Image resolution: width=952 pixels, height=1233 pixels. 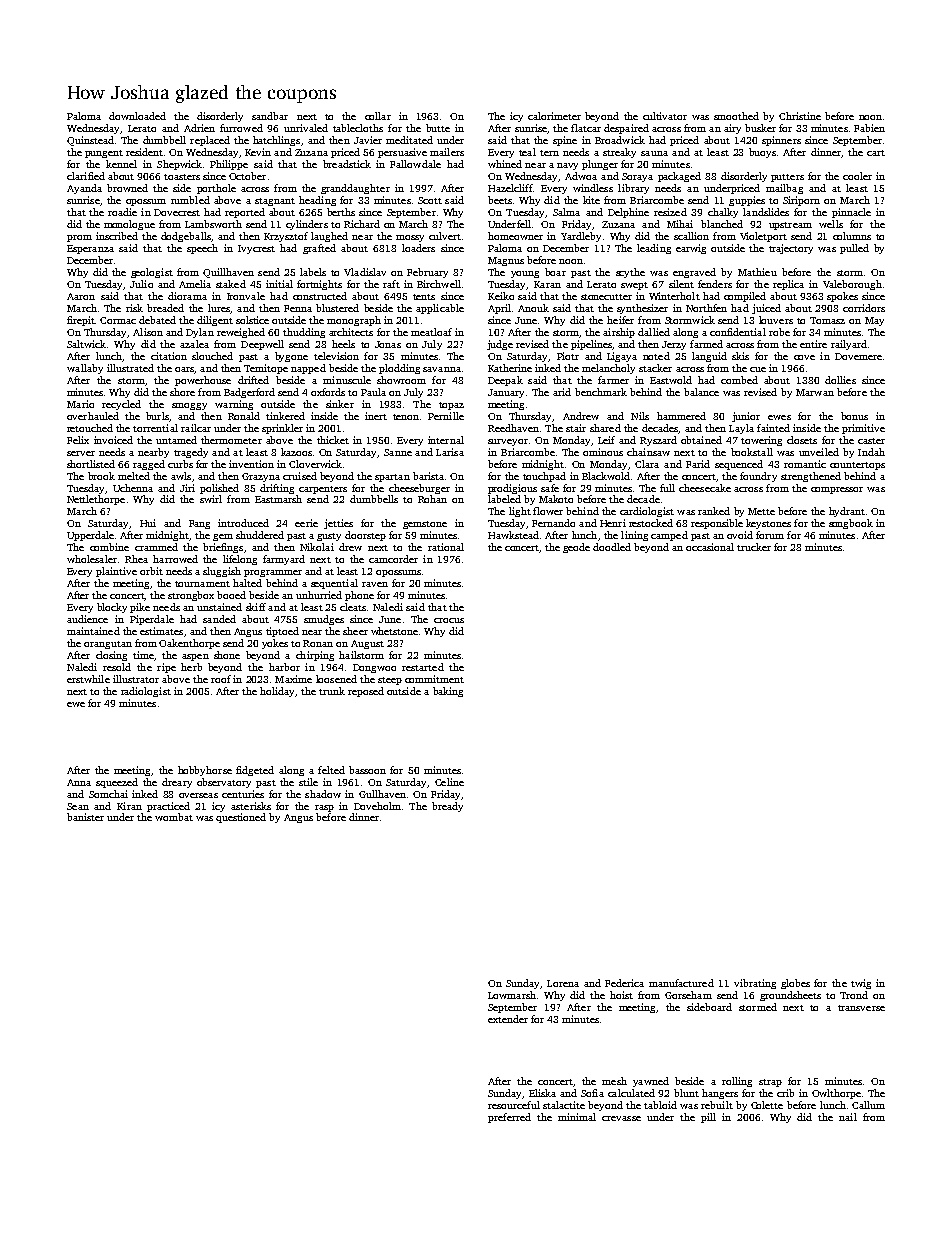 I want to click on trucker, so click(x=754, y=547).
